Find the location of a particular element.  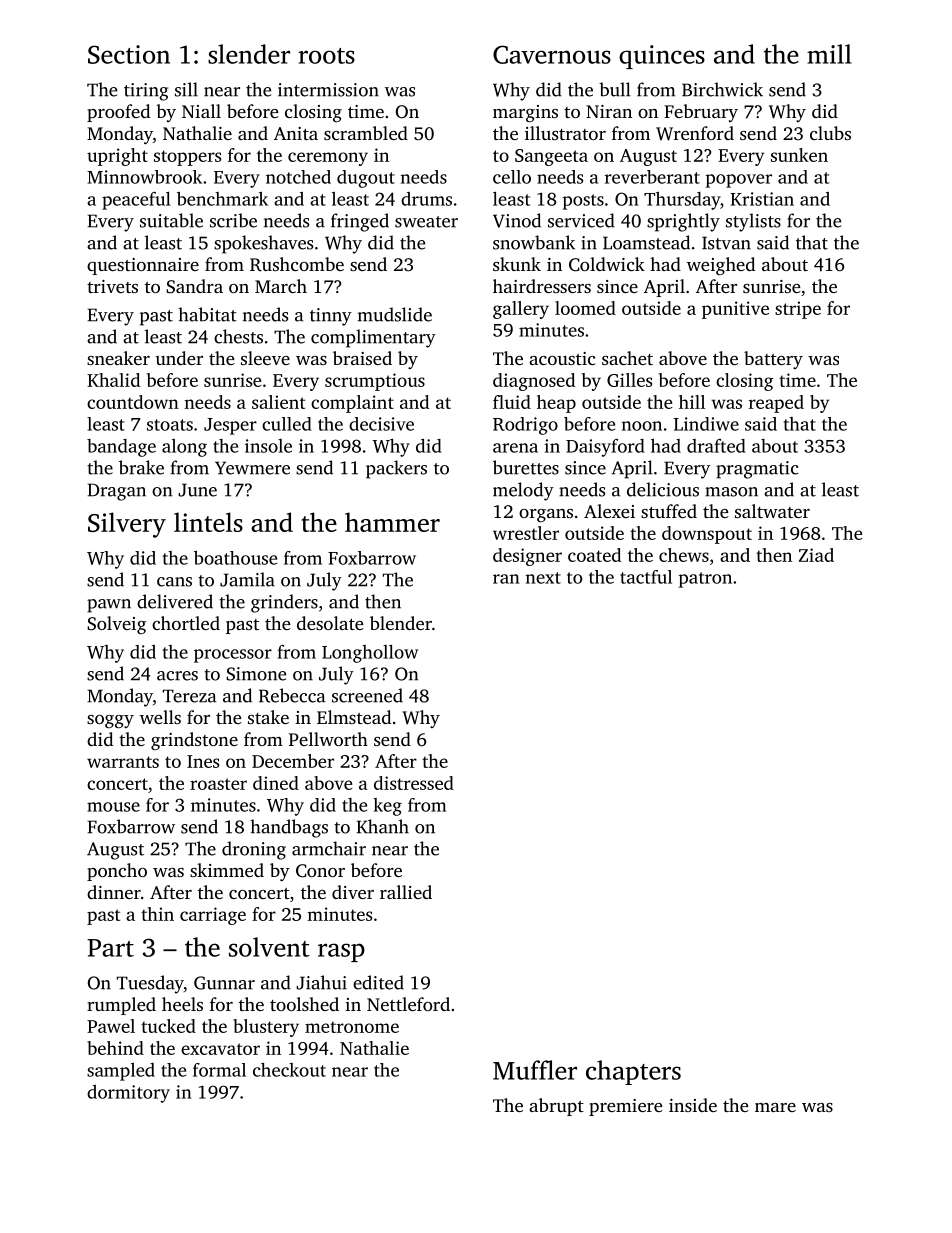

formal is located at coordinates (219, 1070).
